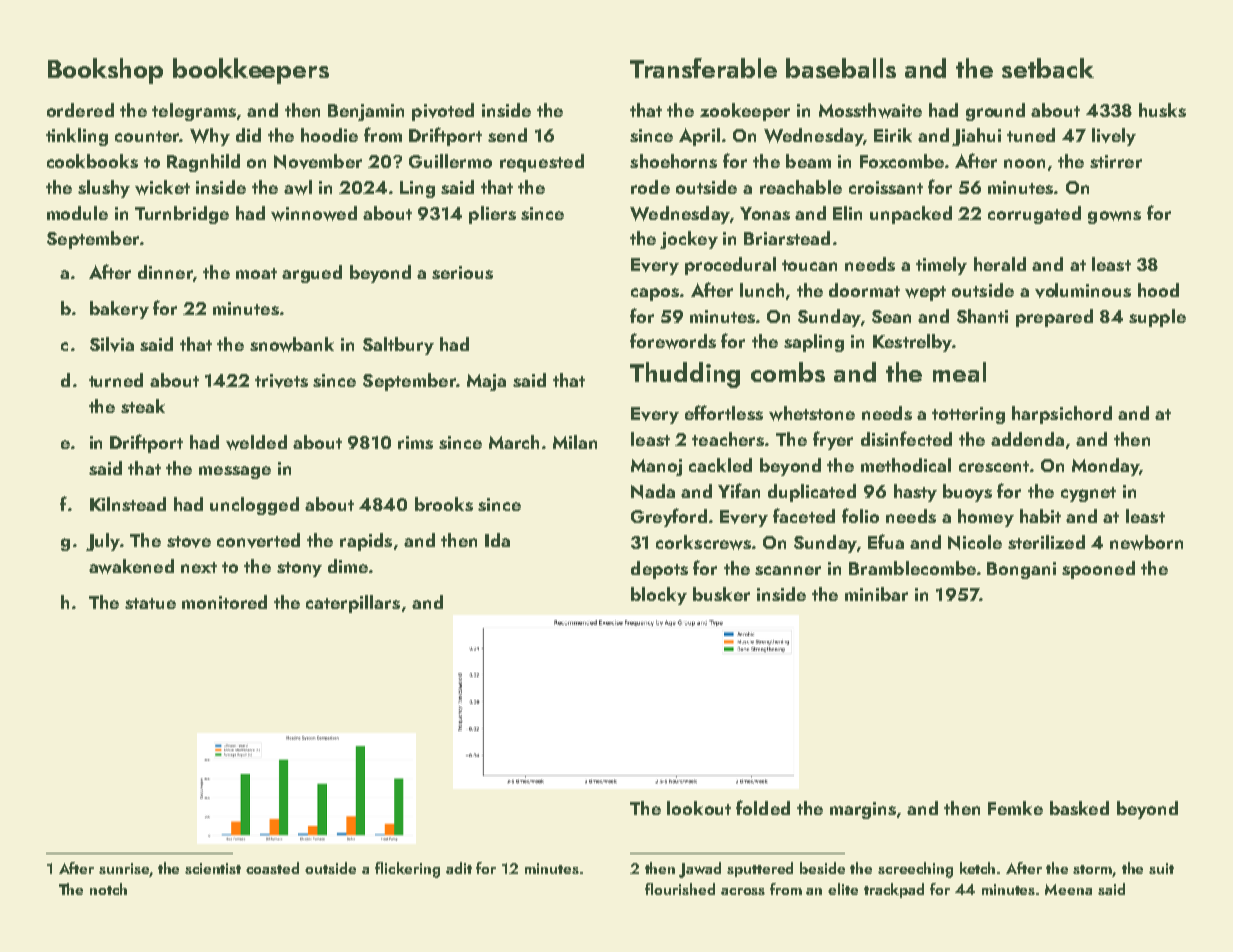  Describe the element at coordinates (765, 213) in the screenshot. I see `Yonas` at that location.
